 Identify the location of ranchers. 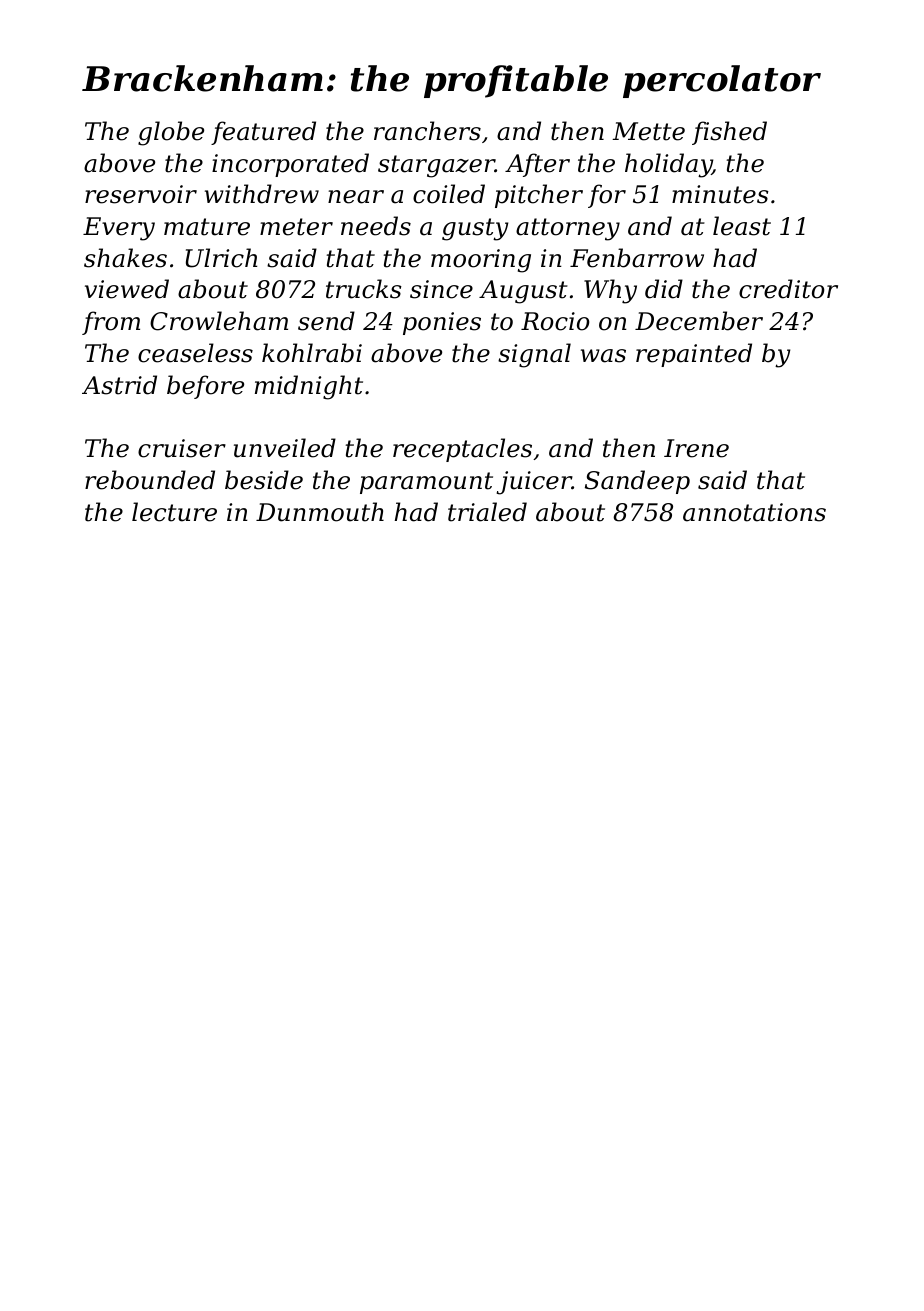
(427, 131).
